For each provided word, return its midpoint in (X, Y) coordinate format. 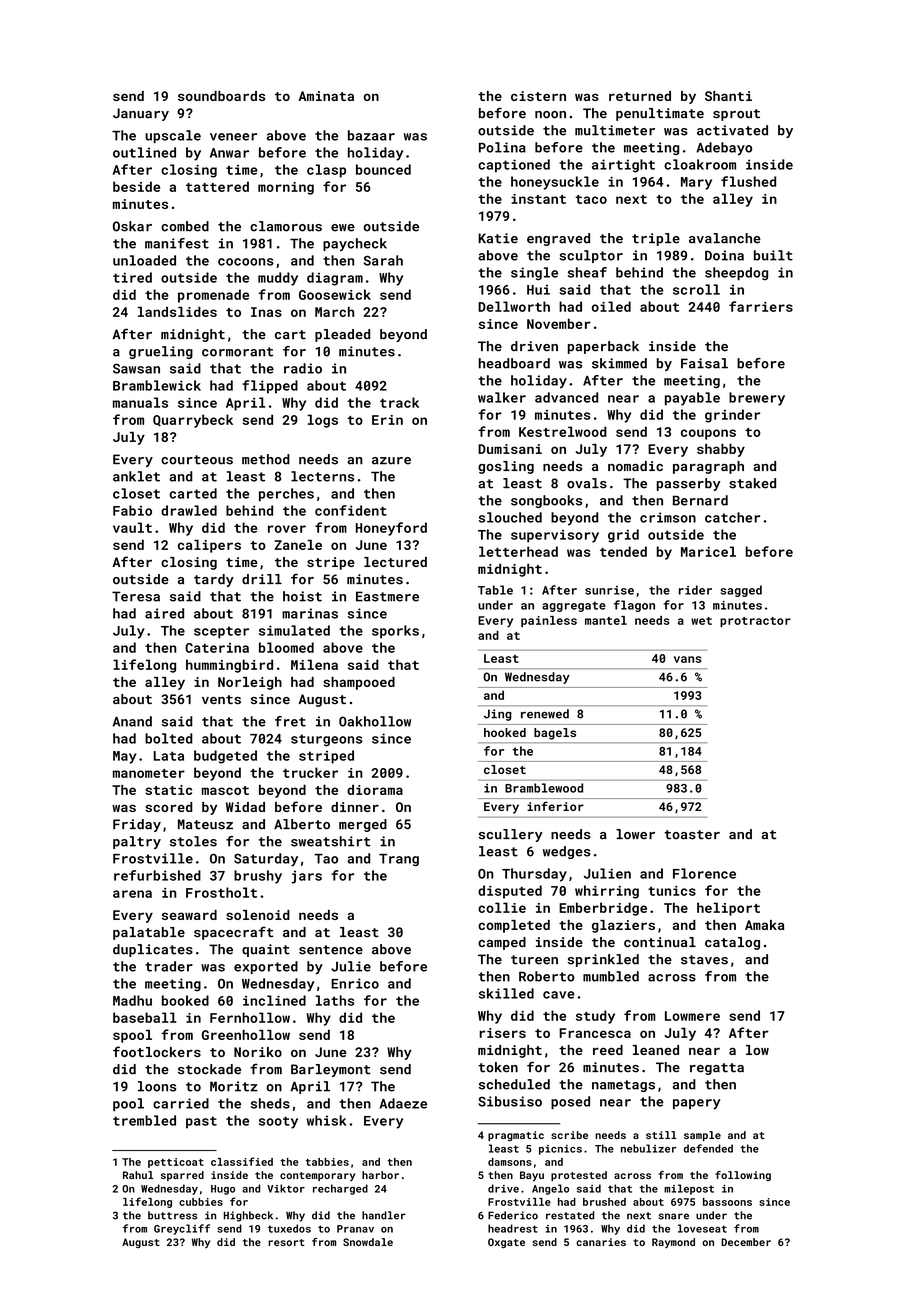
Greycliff (182, 1229)
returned (640, 96)
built (773, 255)
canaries (601, 1242)
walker (502, 397)
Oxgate (506, 1243)
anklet (136, 476)
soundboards (221, 96)
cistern (538, 96)
